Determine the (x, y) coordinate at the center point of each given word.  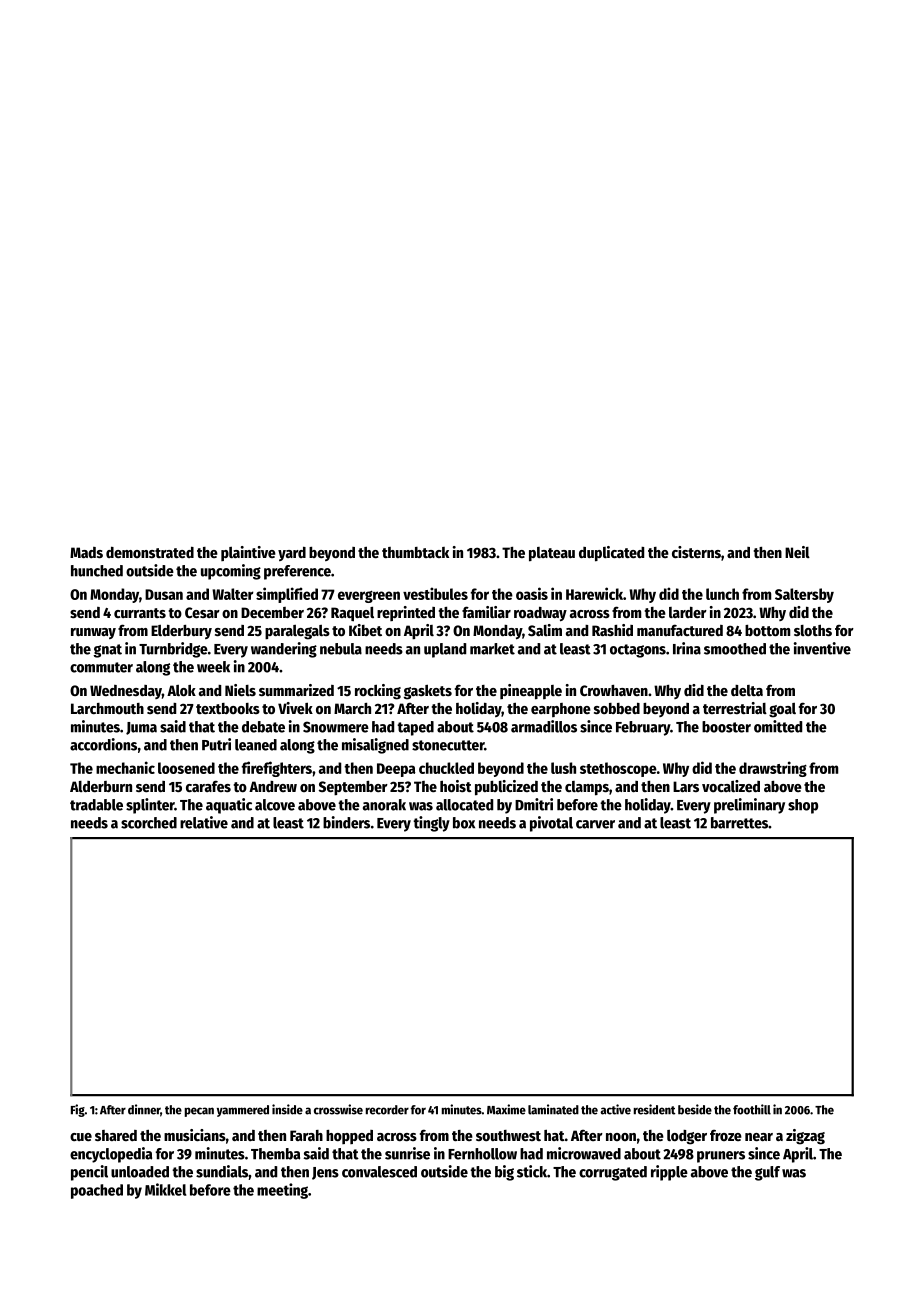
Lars (686, 786)
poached (97, 1191)
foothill (752, 1109)
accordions (103, 744)
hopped (349, 1137)
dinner (144, 1109)
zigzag (805, 1137)
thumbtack (415, 552)
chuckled (446, 768)
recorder (387, 1110)
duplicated (611, 554)
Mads (86, 552)
